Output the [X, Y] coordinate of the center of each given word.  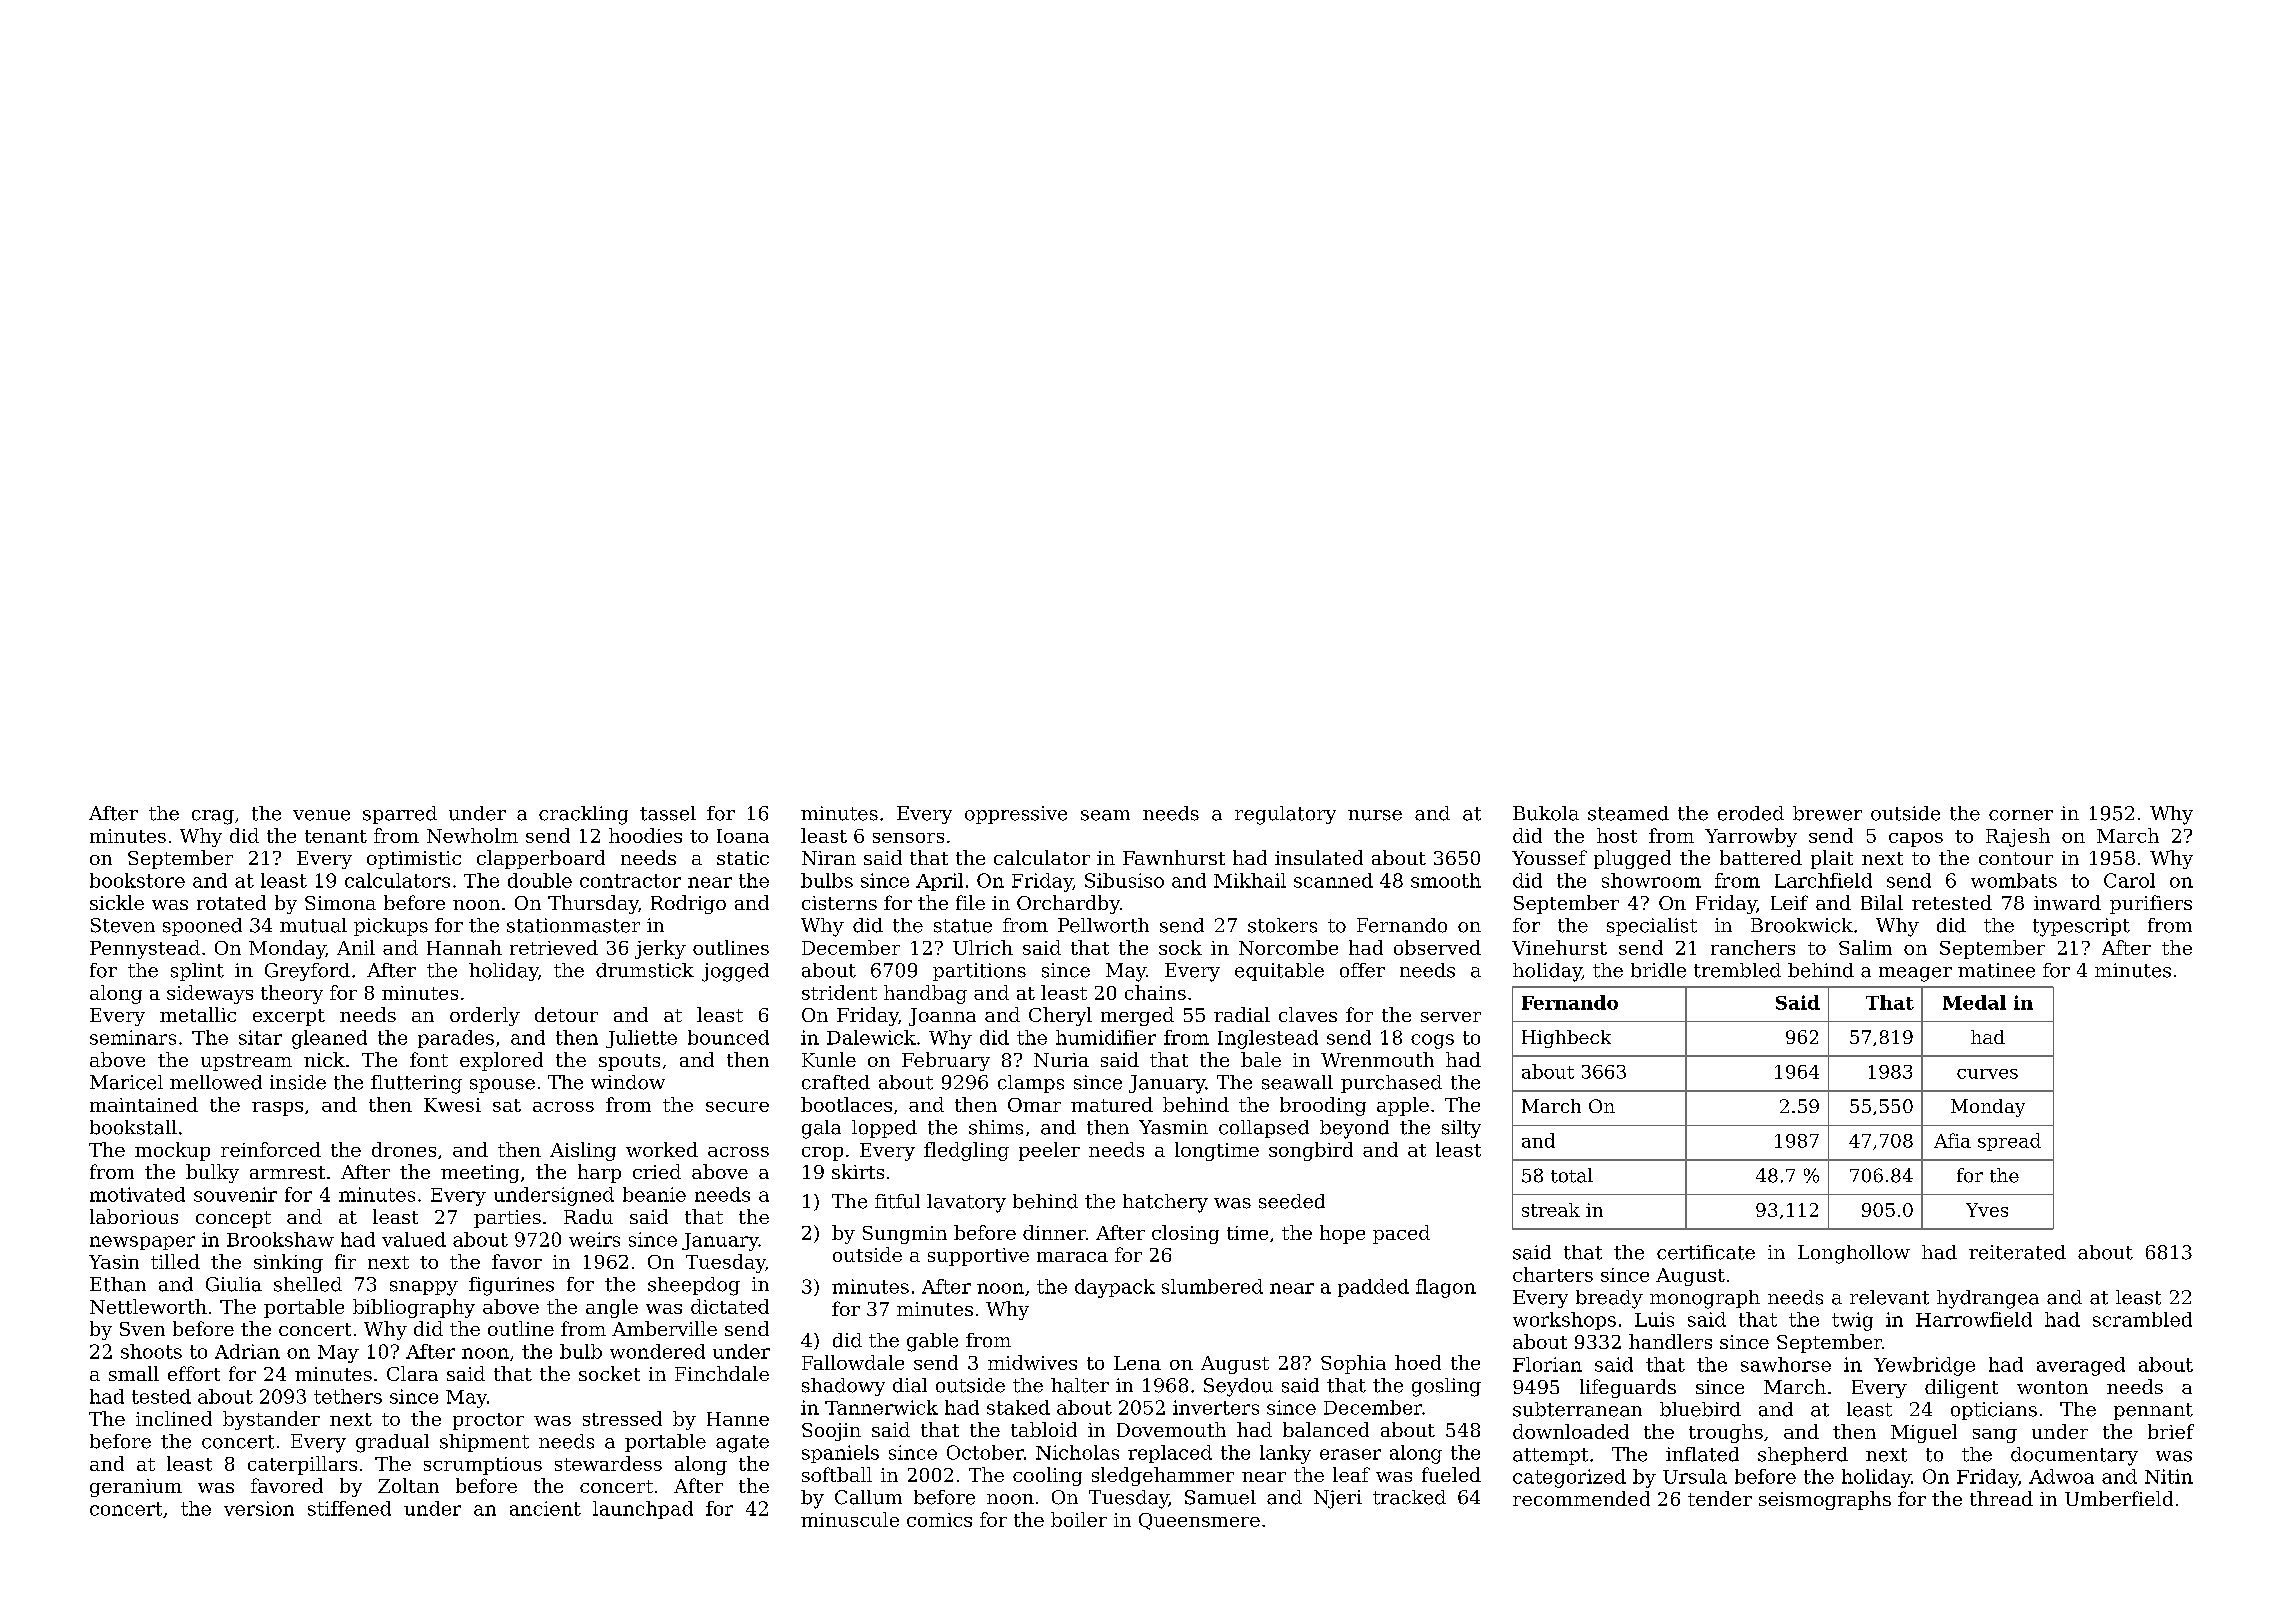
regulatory [1285, 815]
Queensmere [1199, 1521]
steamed [1628, 813]
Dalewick [871, 1037]
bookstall [133, 1127]
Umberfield [2119, 1498]
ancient [545, 1508]
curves [1987, 1074]
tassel [668, 813]
